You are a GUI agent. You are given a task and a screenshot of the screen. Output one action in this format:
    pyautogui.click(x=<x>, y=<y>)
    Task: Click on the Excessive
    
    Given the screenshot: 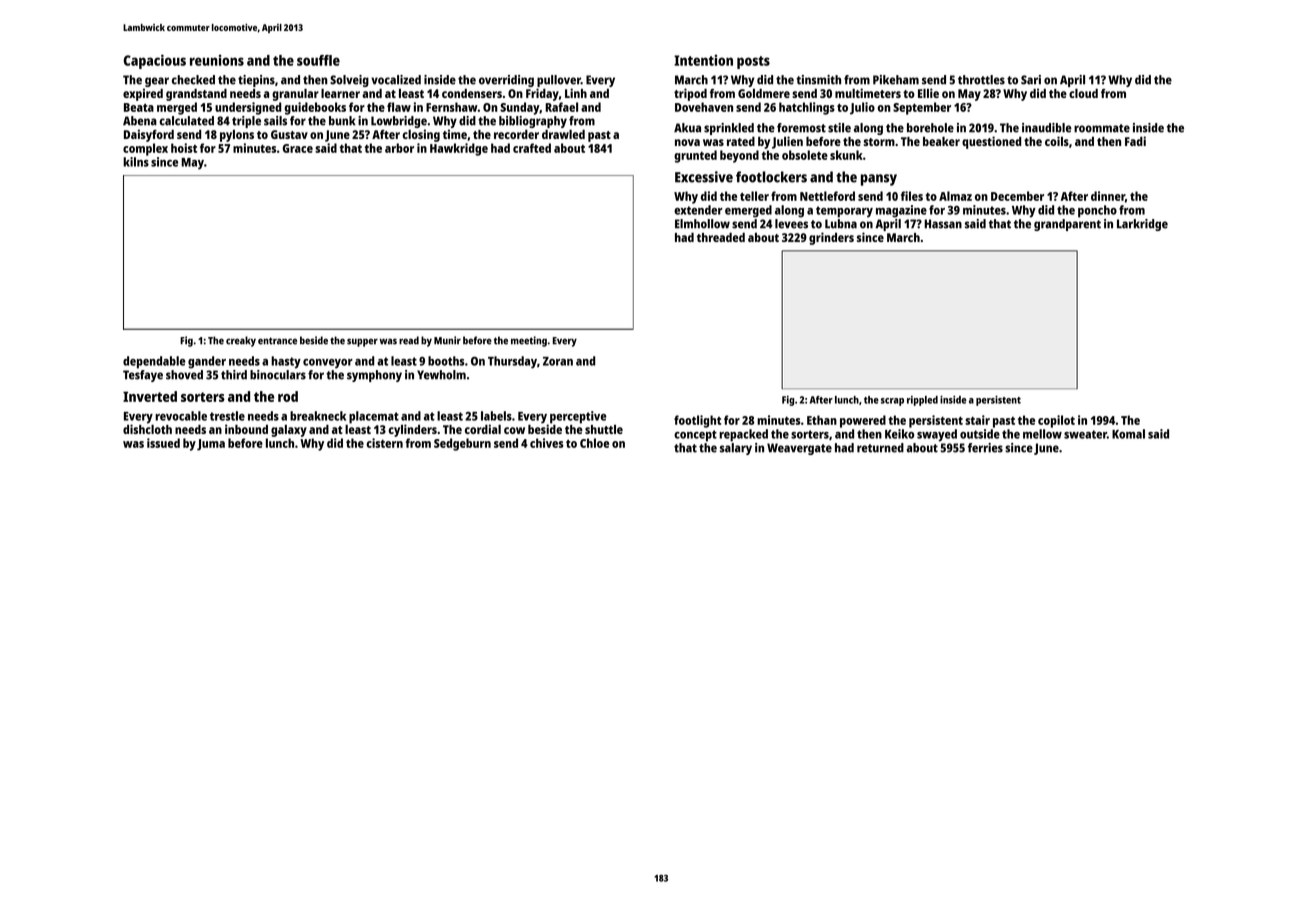 What is the action you would take?
    pyautogui.click(x=704, y=177)
